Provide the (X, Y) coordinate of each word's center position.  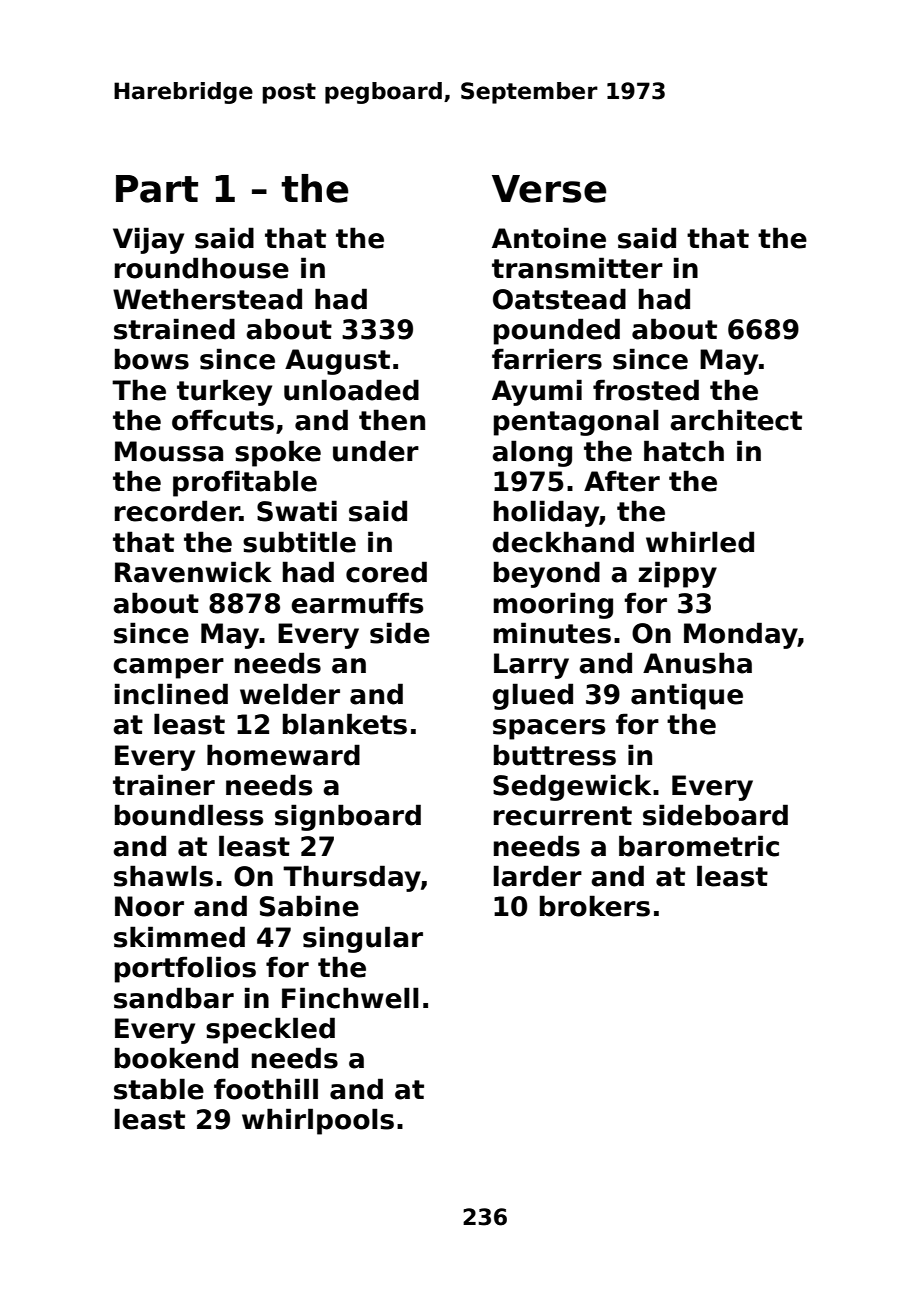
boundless (189, 815)
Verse (549, 189)
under (376, 451)
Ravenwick (193, 572)
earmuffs (357, 603)
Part (157, 189)
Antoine (549, 238)
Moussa (169, 451)
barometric (699, 846)
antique (687, 696)
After (622, 481)
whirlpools (318, 1121)
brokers (595, 906)
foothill (266, 1089)
